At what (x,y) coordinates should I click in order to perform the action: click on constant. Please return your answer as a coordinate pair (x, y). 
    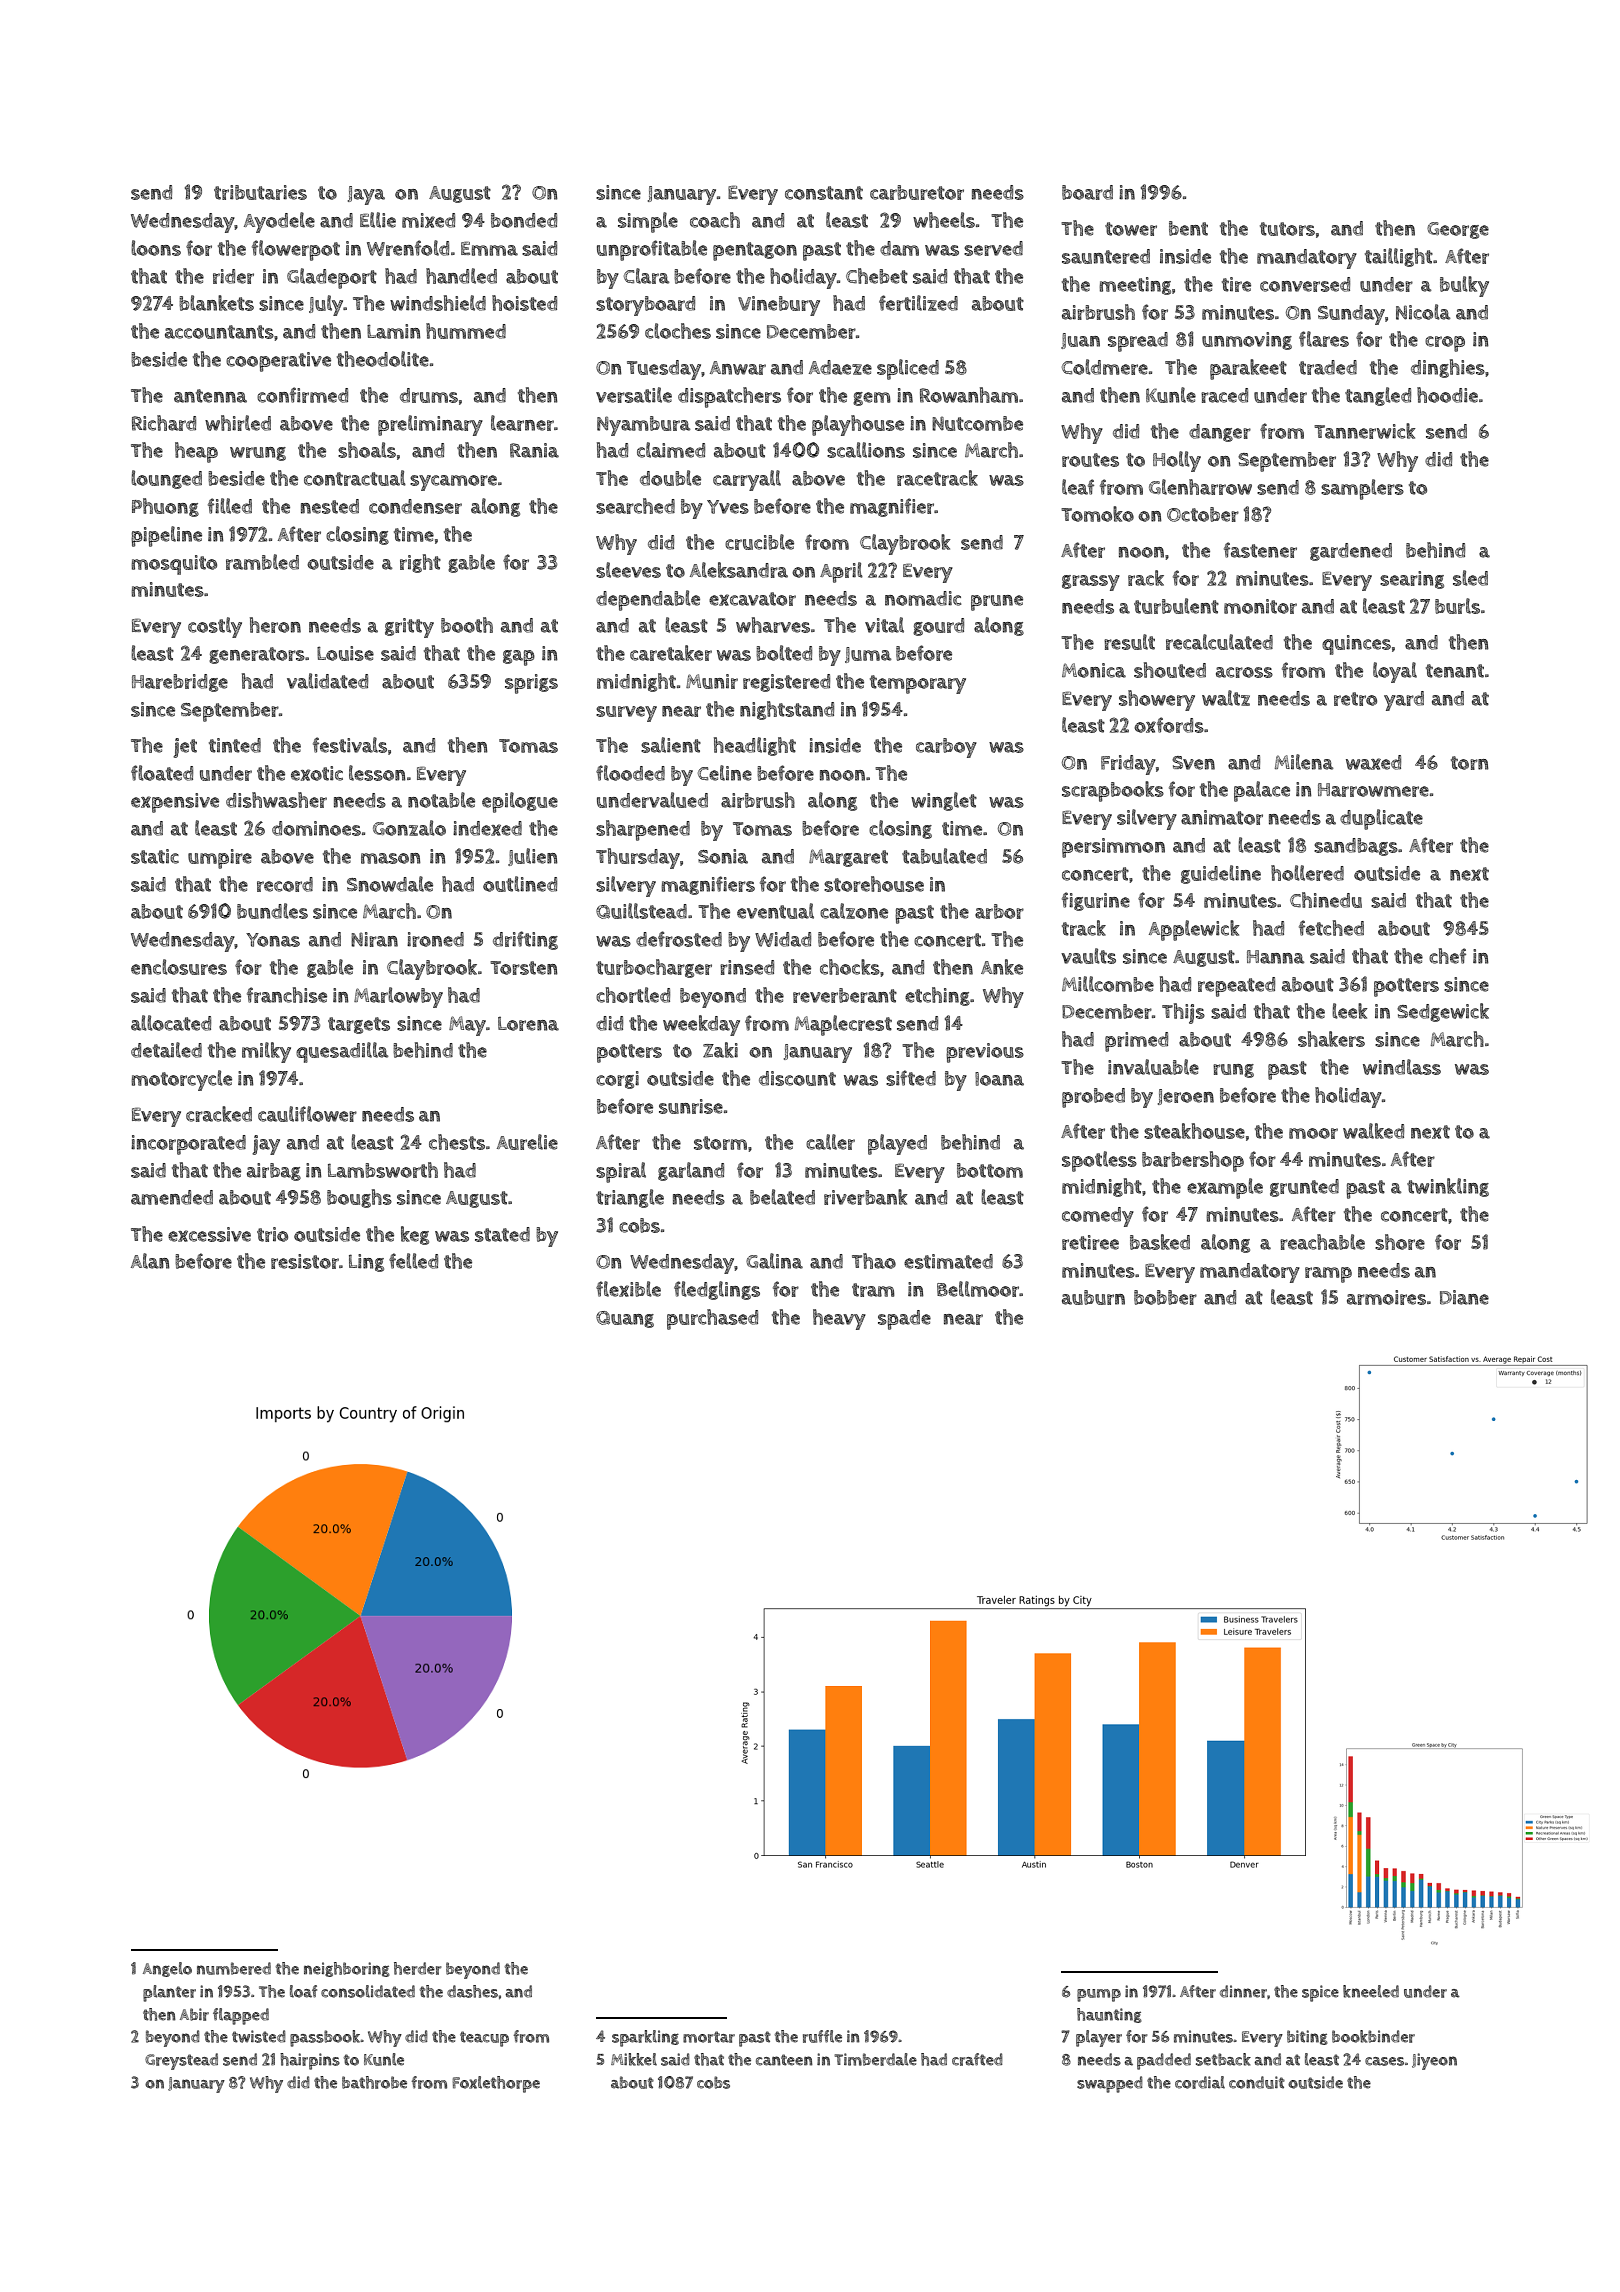
    Looking at the image, I should click on (824, 193).
